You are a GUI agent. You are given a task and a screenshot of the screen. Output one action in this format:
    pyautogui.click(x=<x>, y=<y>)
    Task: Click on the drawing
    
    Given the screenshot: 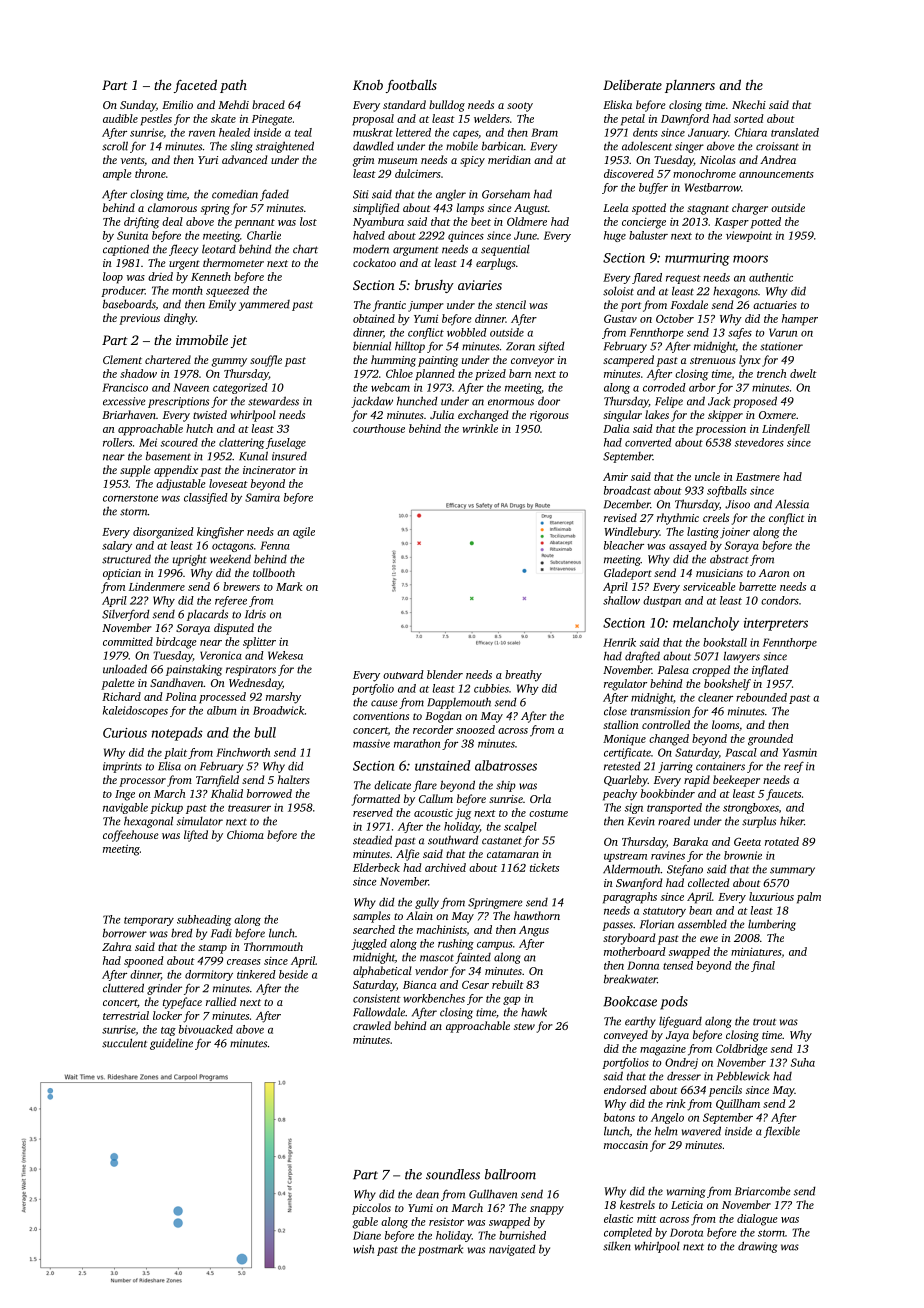 What is the action you would take?
    pyautogui.click(x=757, y=1247)
